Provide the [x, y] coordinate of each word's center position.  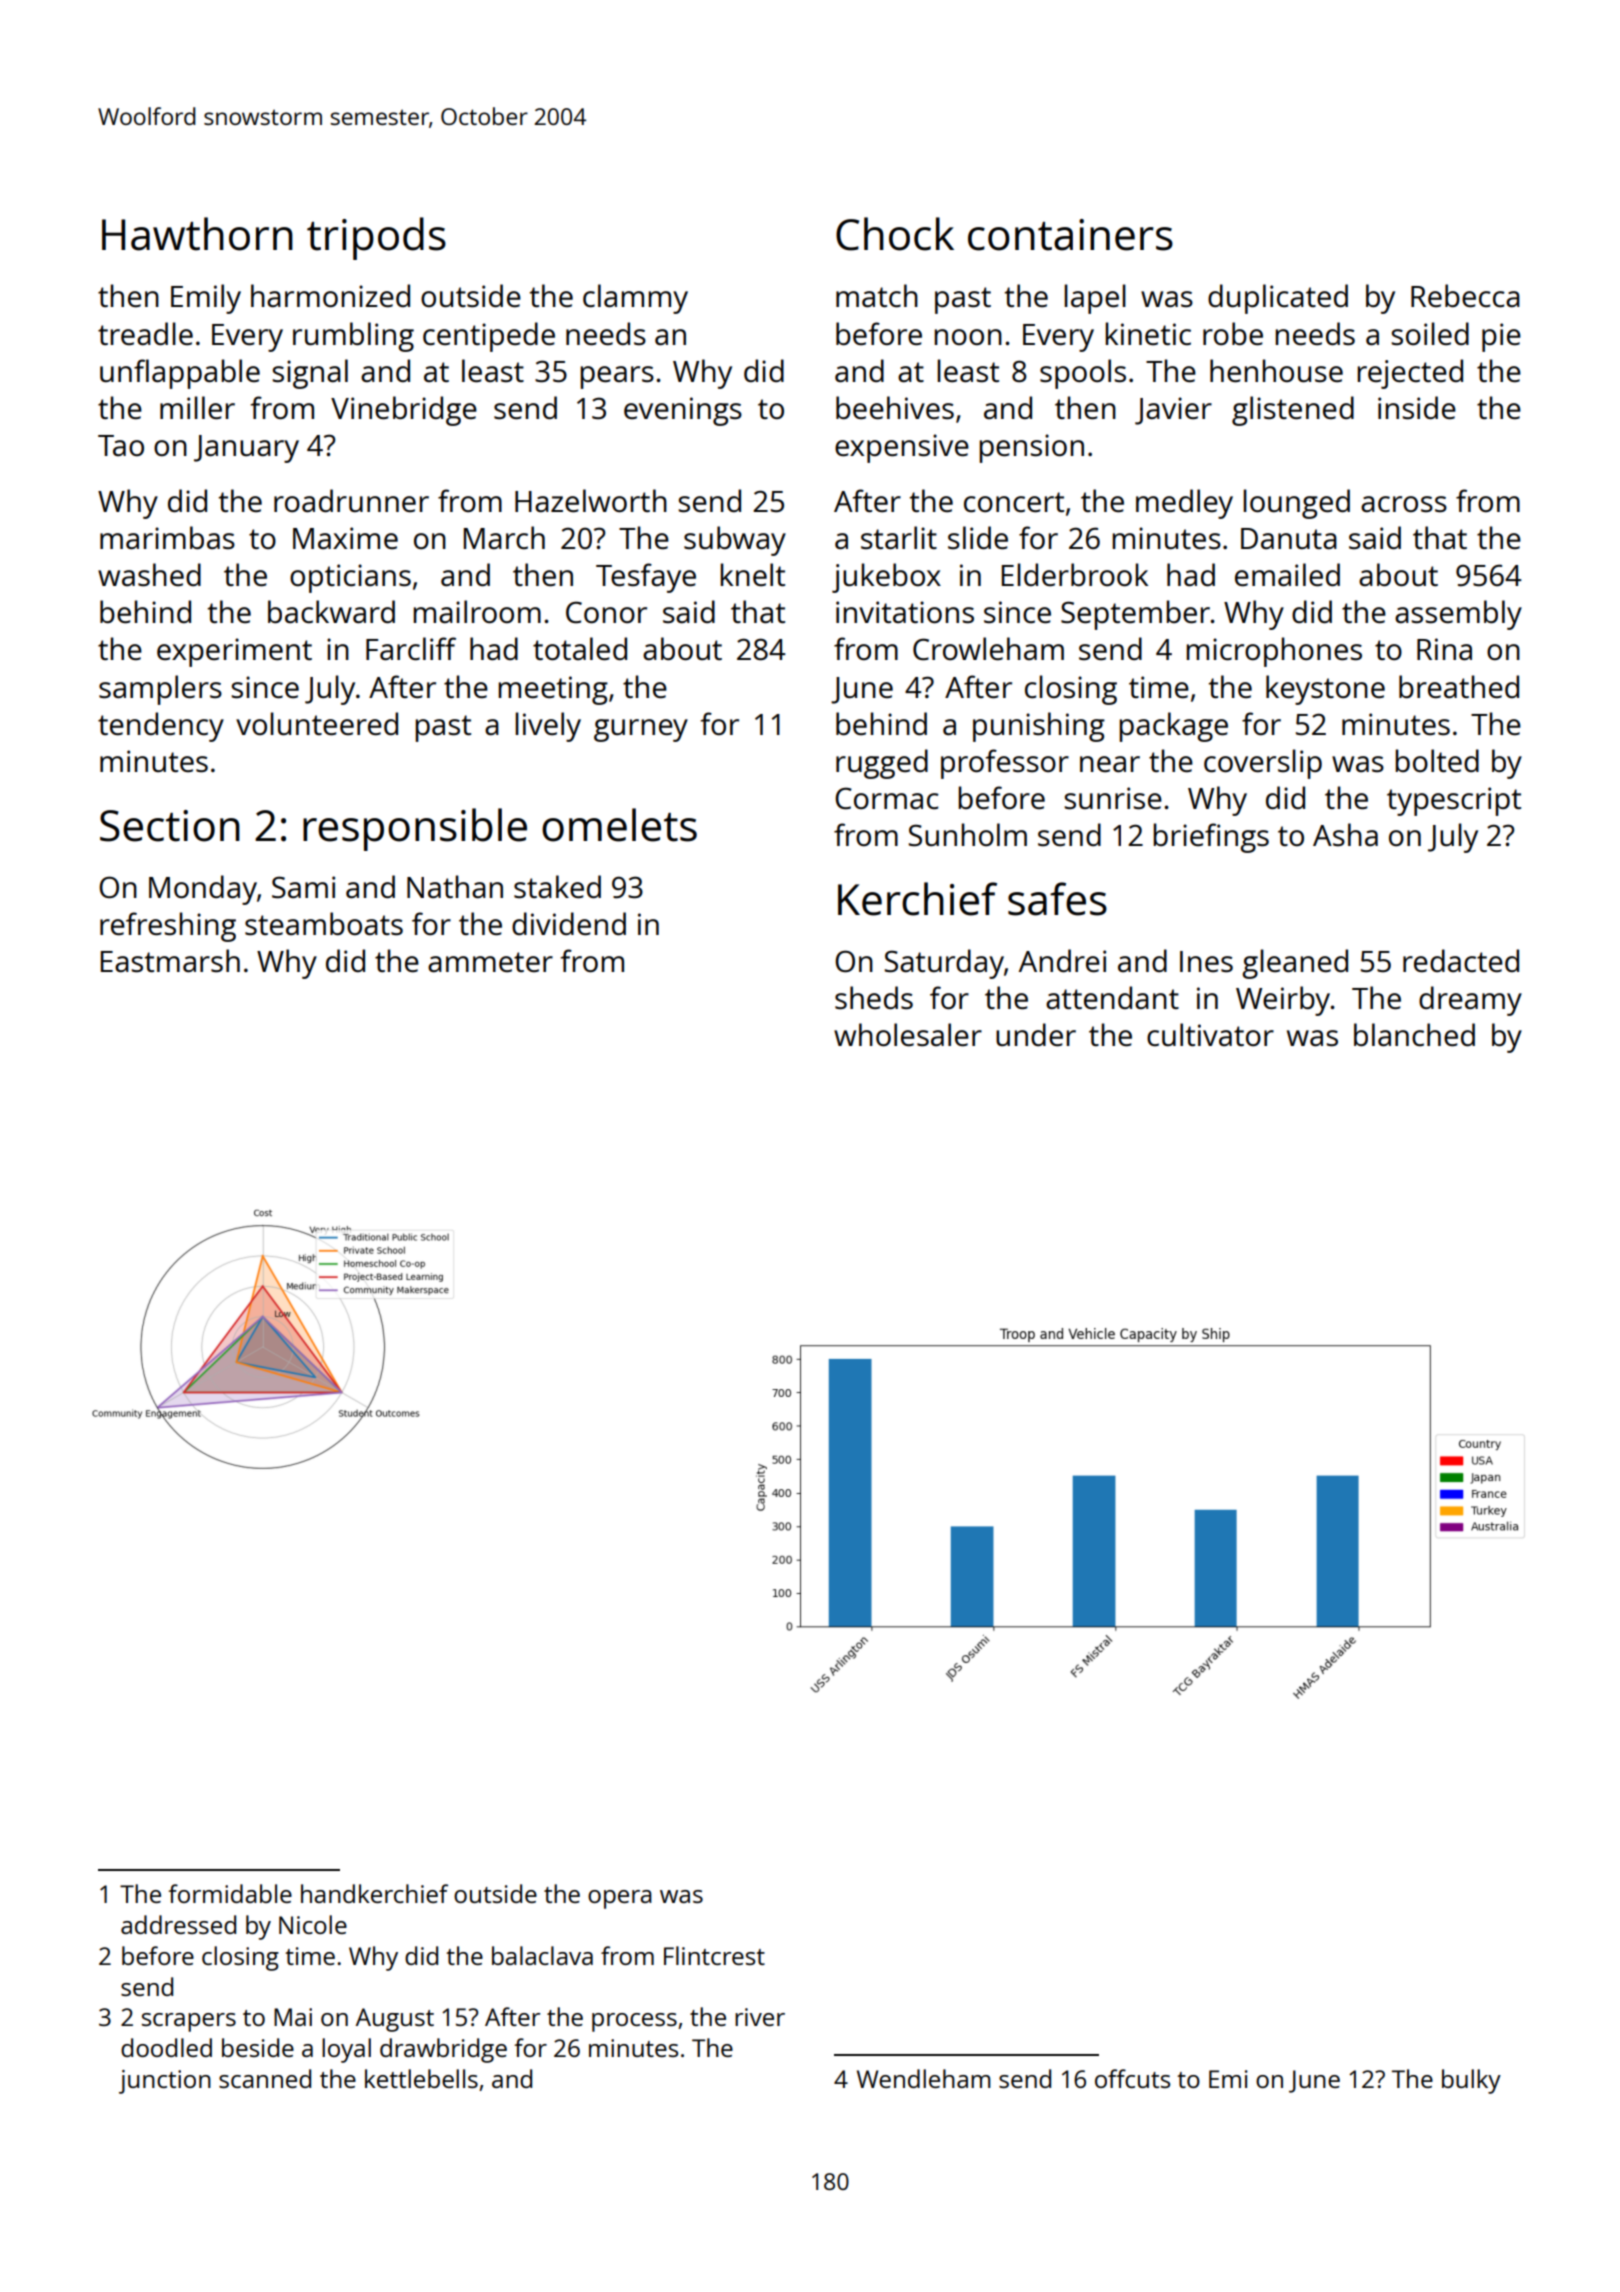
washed [149, 575]
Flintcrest [714, 1955]
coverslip [1263, 764]
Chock [895, 234]
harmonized [330, 296]
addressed [178, 1924]
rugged [882, 764]
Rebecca [1465, 296]
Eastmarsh [170, 961]
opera [620, 1899]
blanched [1414, 1035]
